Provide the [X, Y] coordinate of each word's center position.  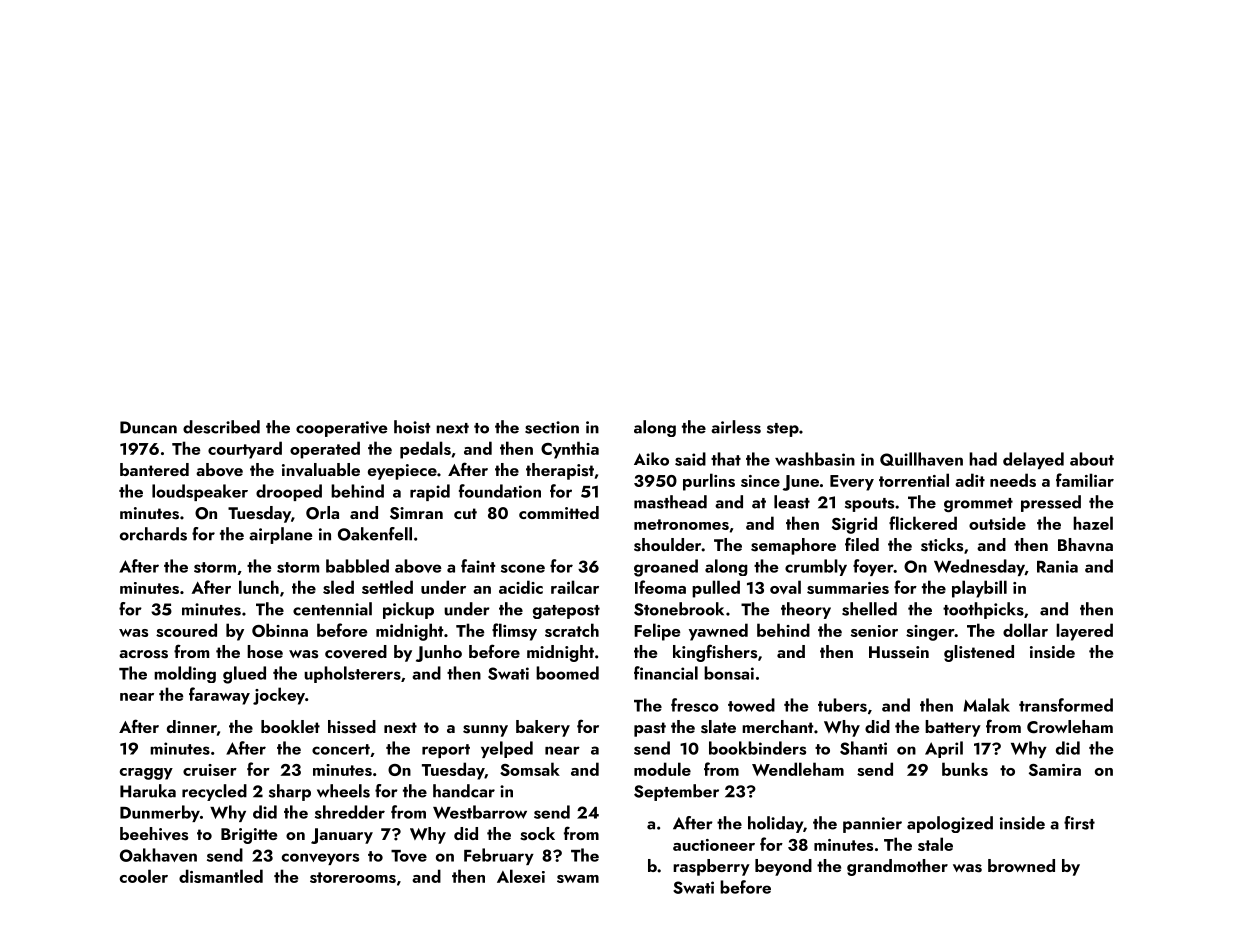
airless [736, 427]
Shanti [863, 748]
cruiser [210, 770]
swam [578, 879]
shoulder [667, 545]
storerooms [353, 877]
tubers [842, 705]
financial [666, 673]
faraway [219, 696]
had [983, 459]
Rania [1057, 566]
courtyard [245, 450]
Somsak [530, 769]
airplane [280, 535]
